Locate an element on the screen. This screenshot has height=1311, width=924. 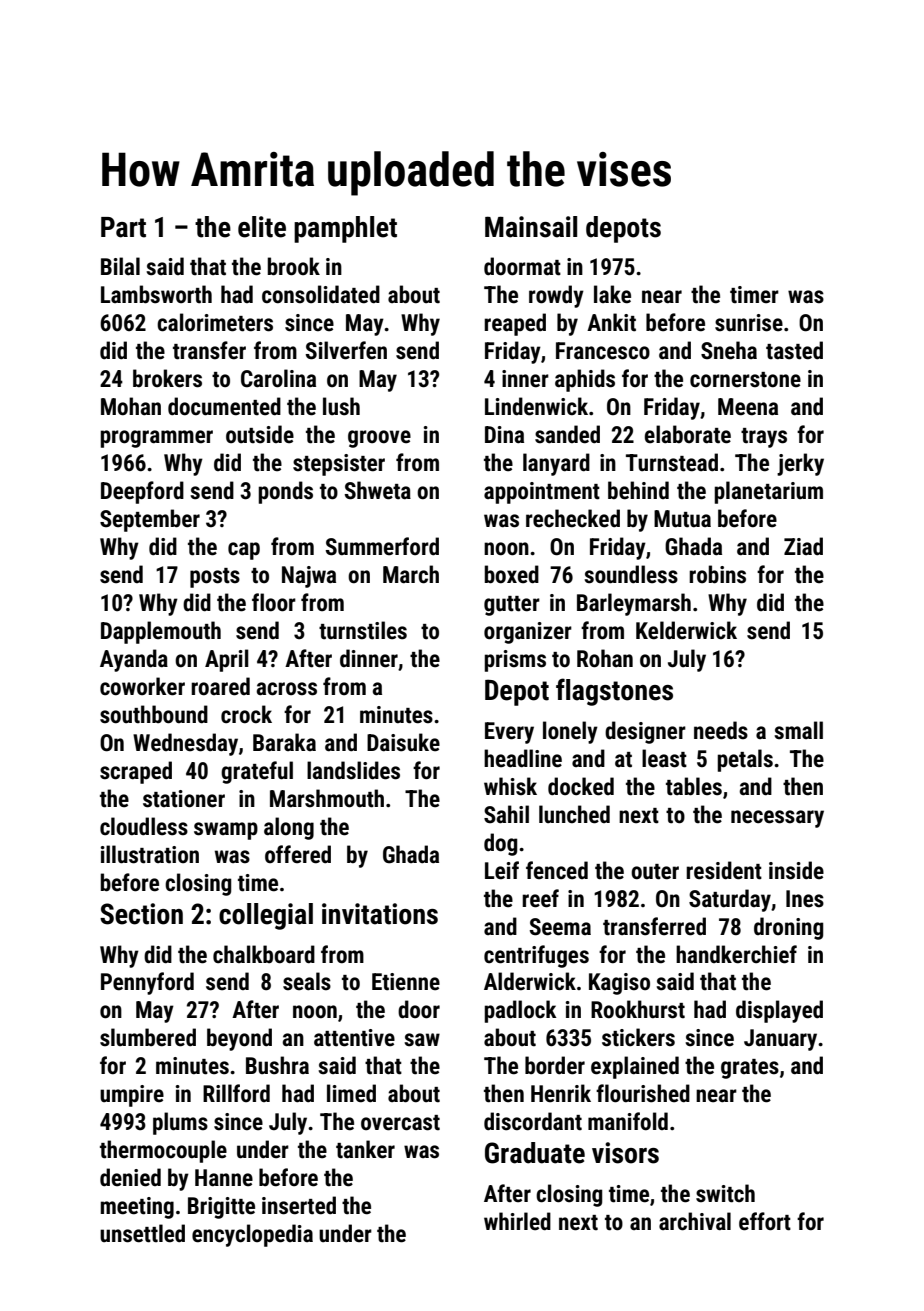
displayed is located at coordinates (779, 1011).
